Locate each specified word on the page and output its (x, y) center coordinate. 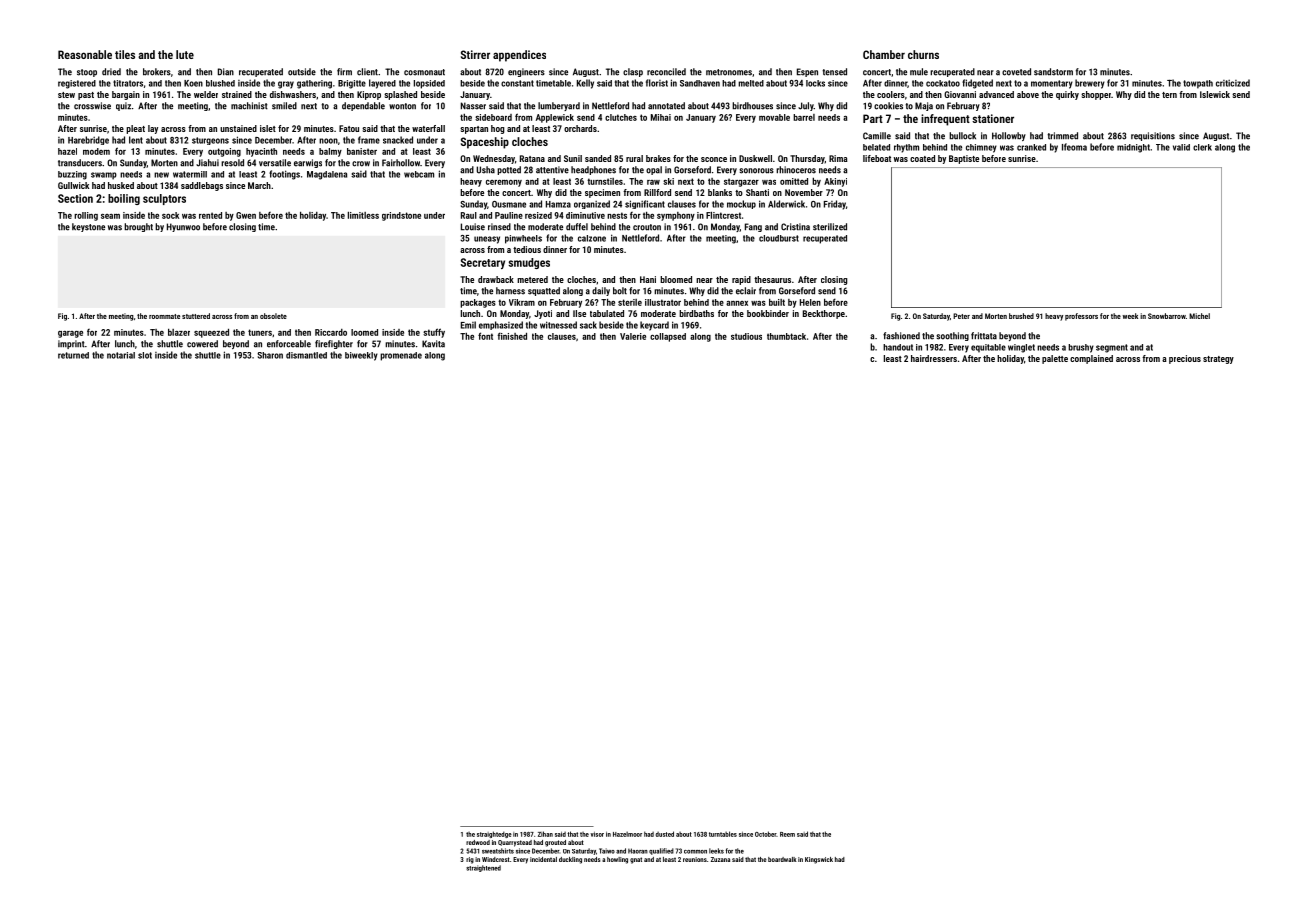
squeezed (211, 333)
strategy (1218, 360)
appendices (519, 56)
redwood (478, 842)
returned (73, 355)
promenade (401, 356)
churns (923, 54)
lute (185, 54)
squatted (544, 291)
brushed (1021, 316)
